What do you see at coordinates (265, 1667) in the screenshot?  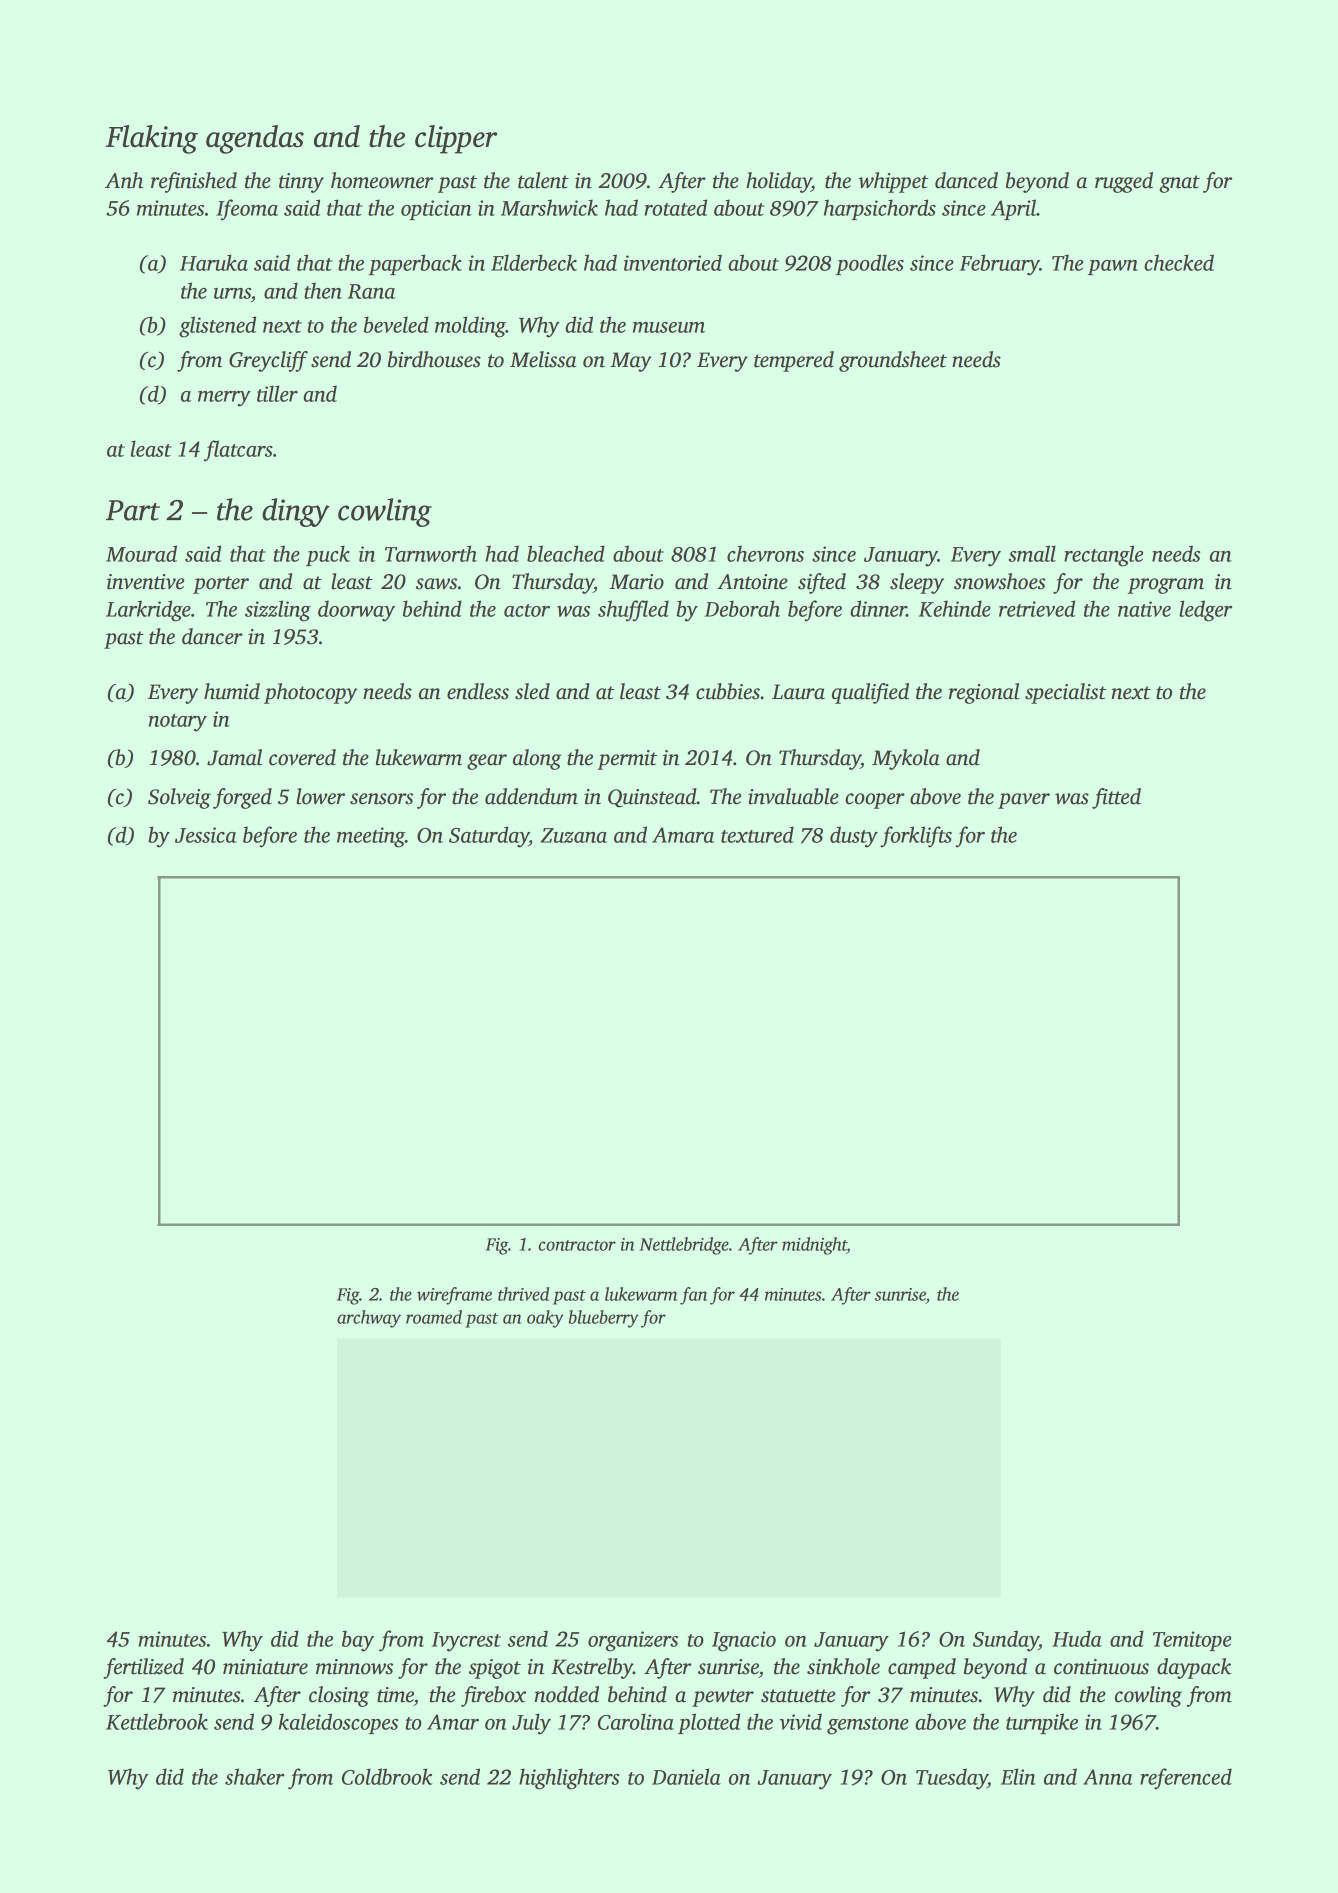 I see `miniature` at bounding box center [265, 1667].
